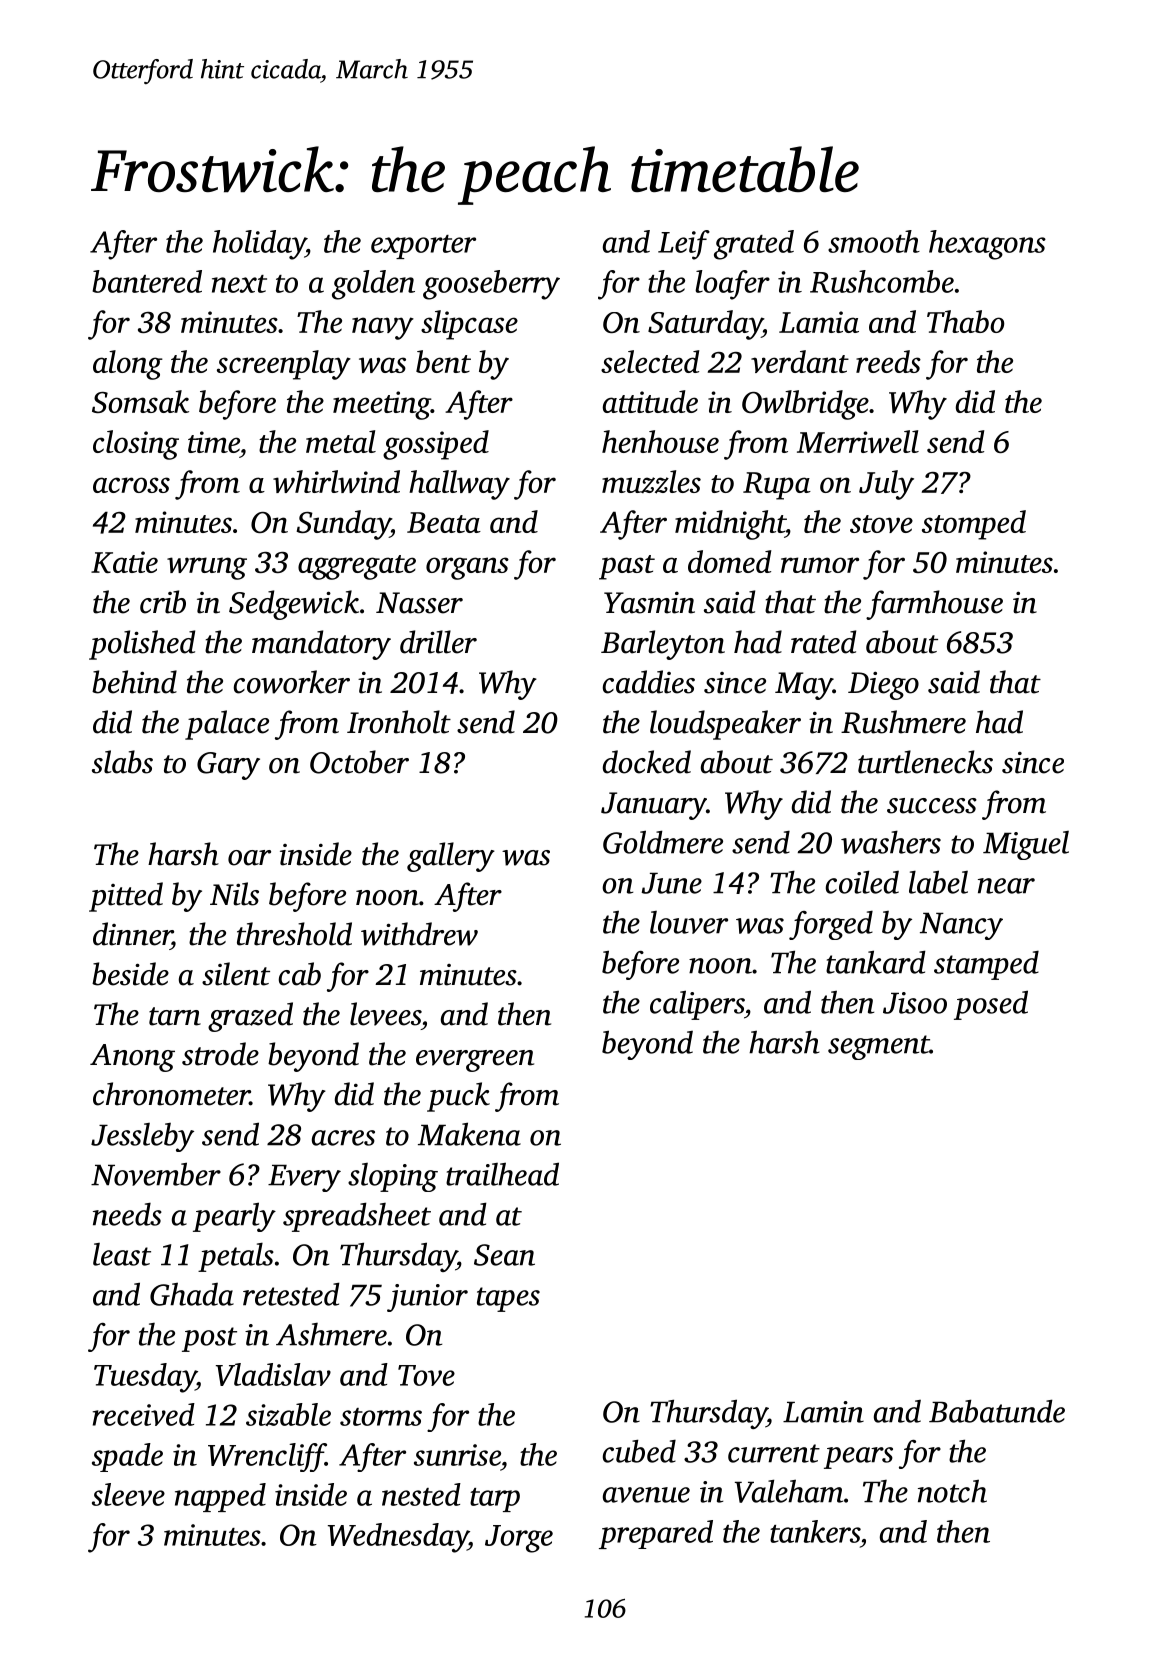  I want to click on Wrencliff, so click(267, 1457).
